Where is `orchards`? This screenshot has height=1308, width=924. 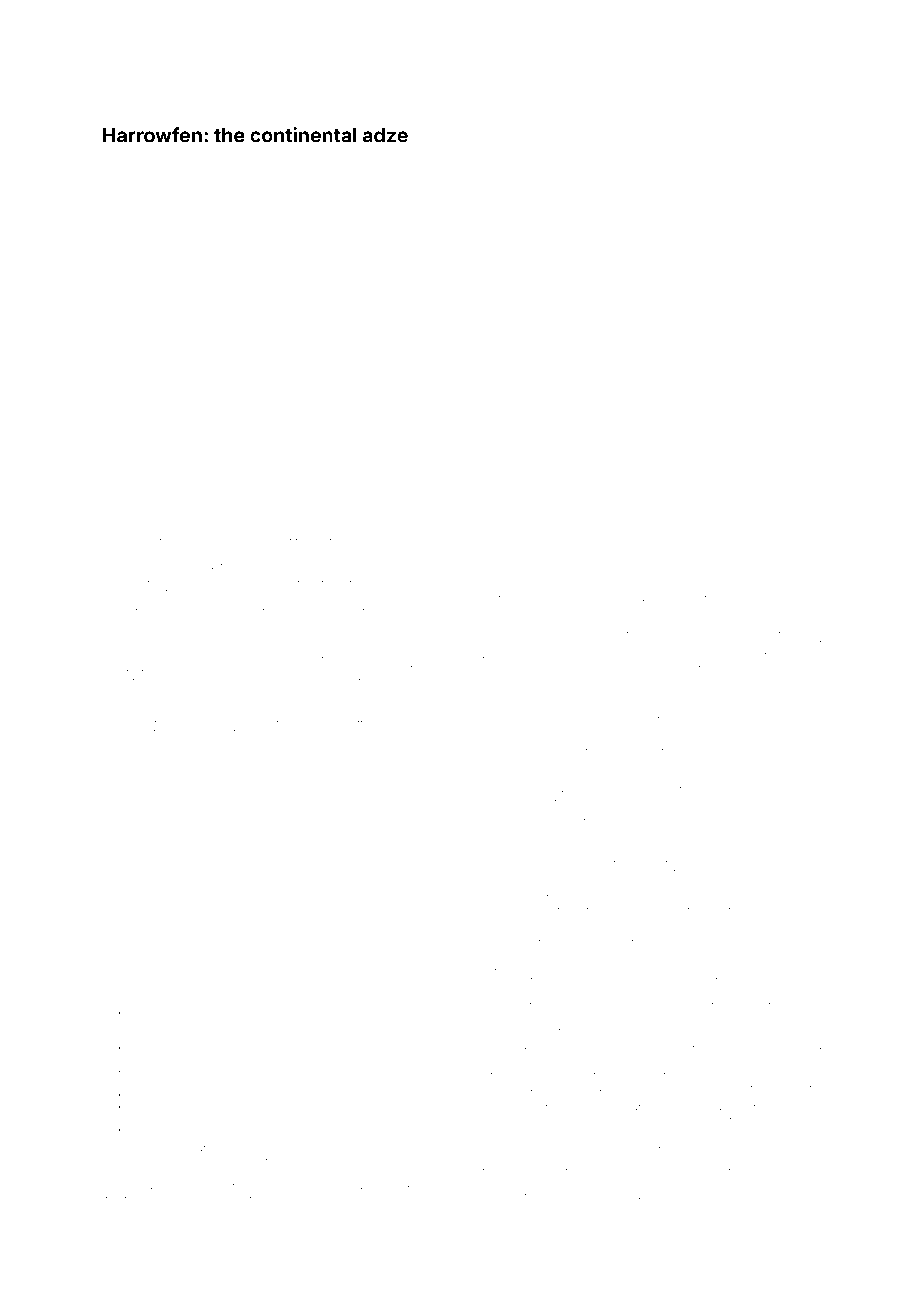 orchards is located at coordinates (631, 1107).
